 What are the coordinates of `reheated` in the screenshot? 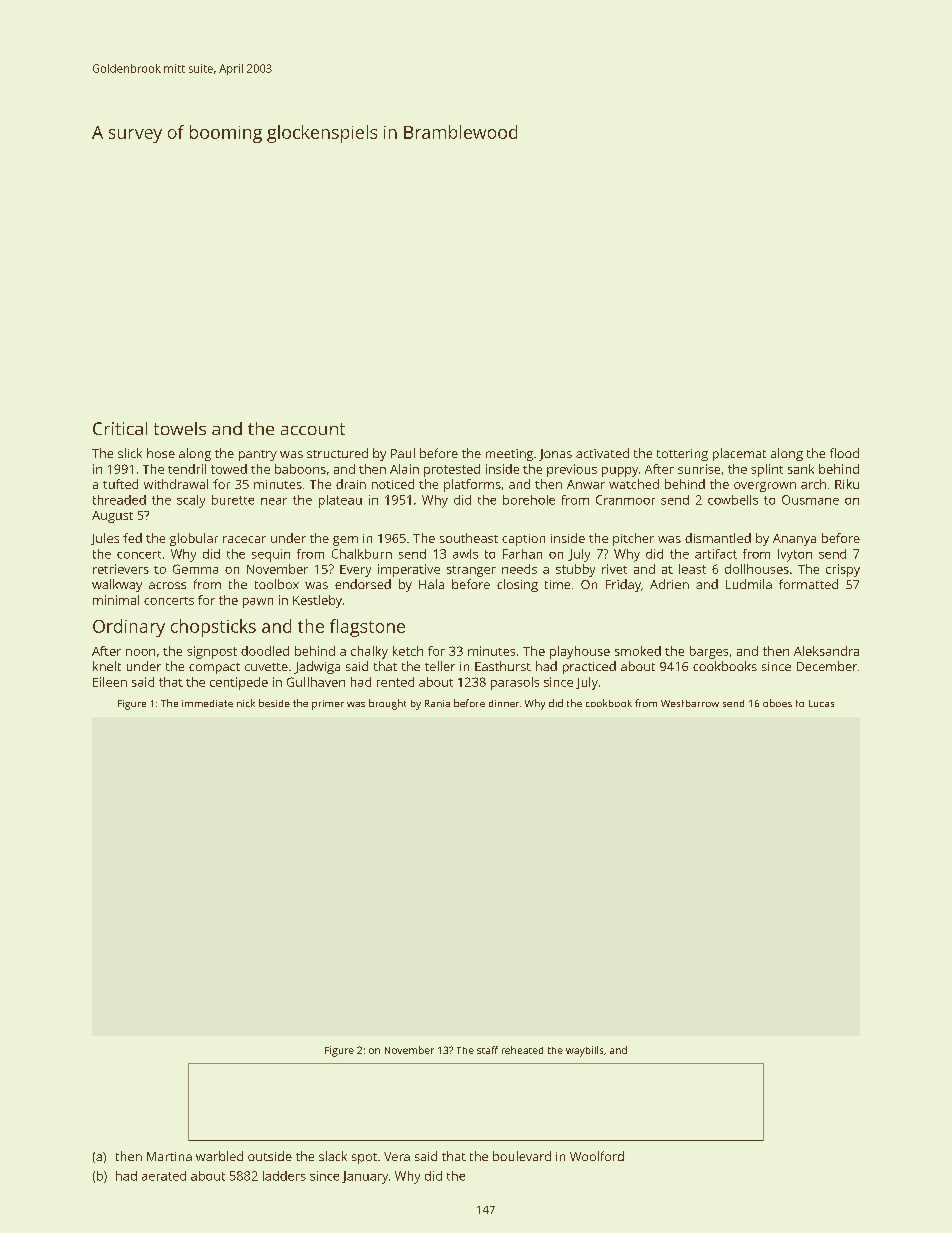 It's located at (522, 1050).
